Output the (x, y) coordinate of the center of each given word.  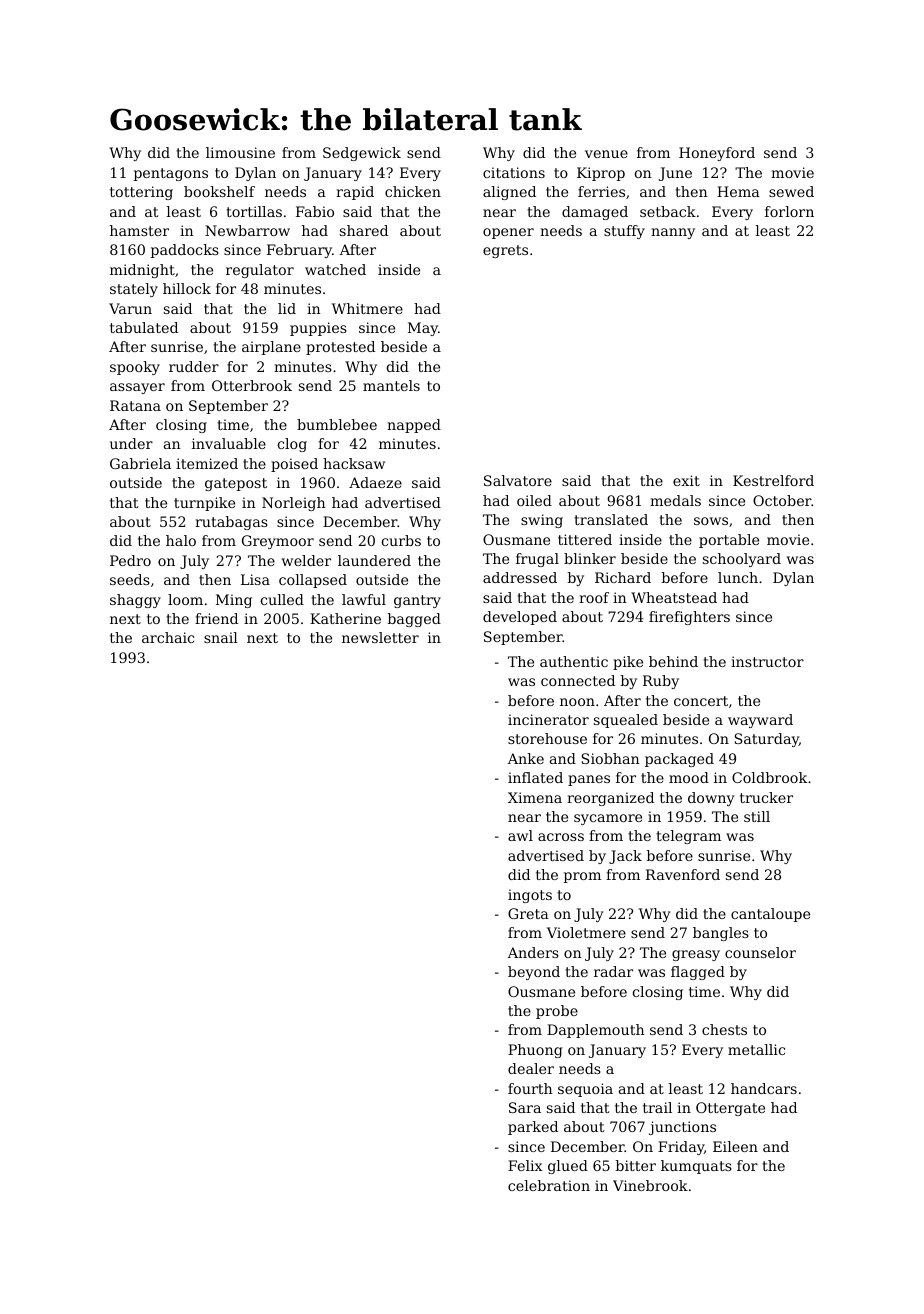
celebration (549, 1185)
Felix (525, 1165)
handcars (764, 1088)
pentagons (171, 174)
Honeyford (717, 154)
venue (606, 154)
